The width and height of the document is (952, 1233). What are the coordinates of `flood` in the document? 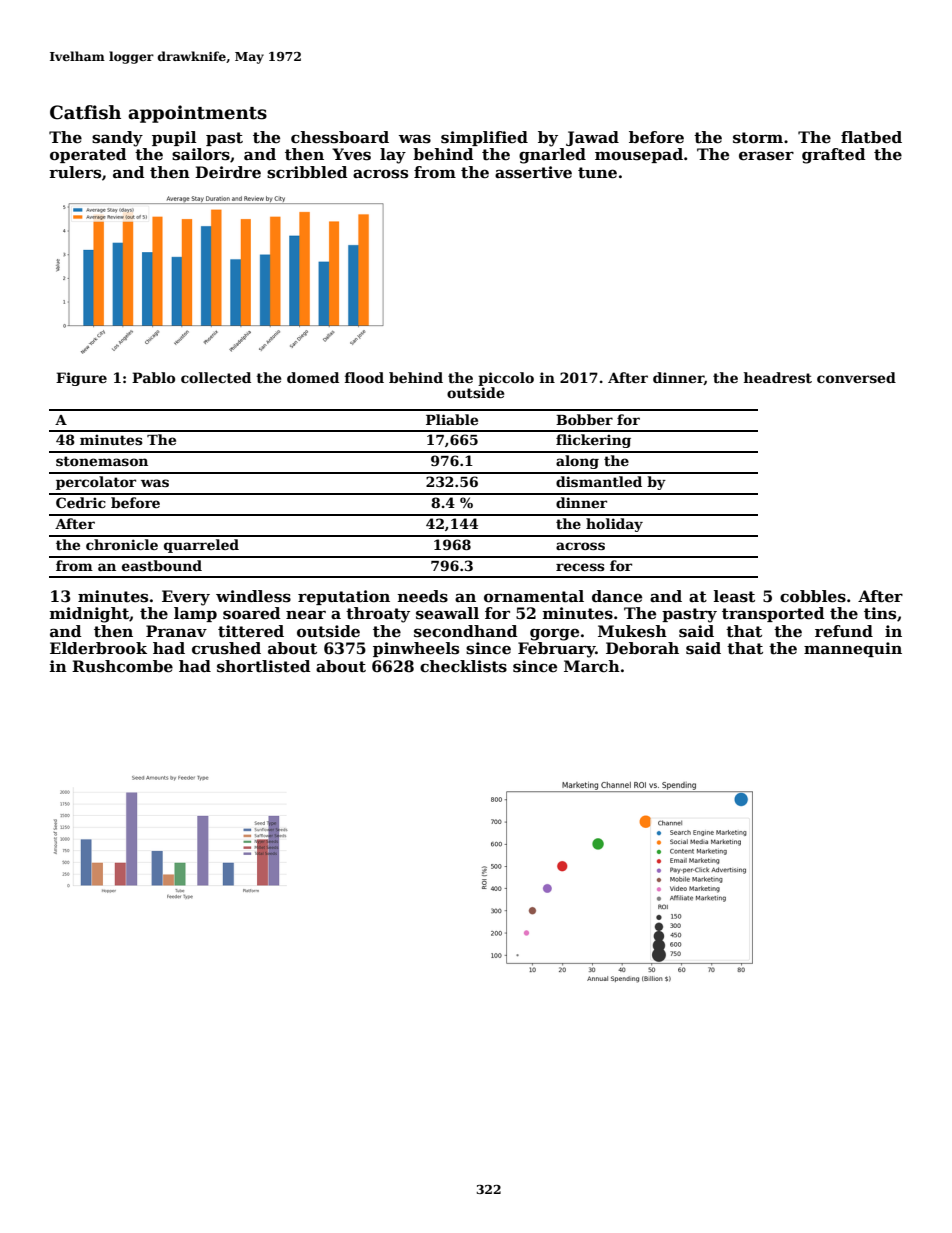 It's located at (364, 377).
